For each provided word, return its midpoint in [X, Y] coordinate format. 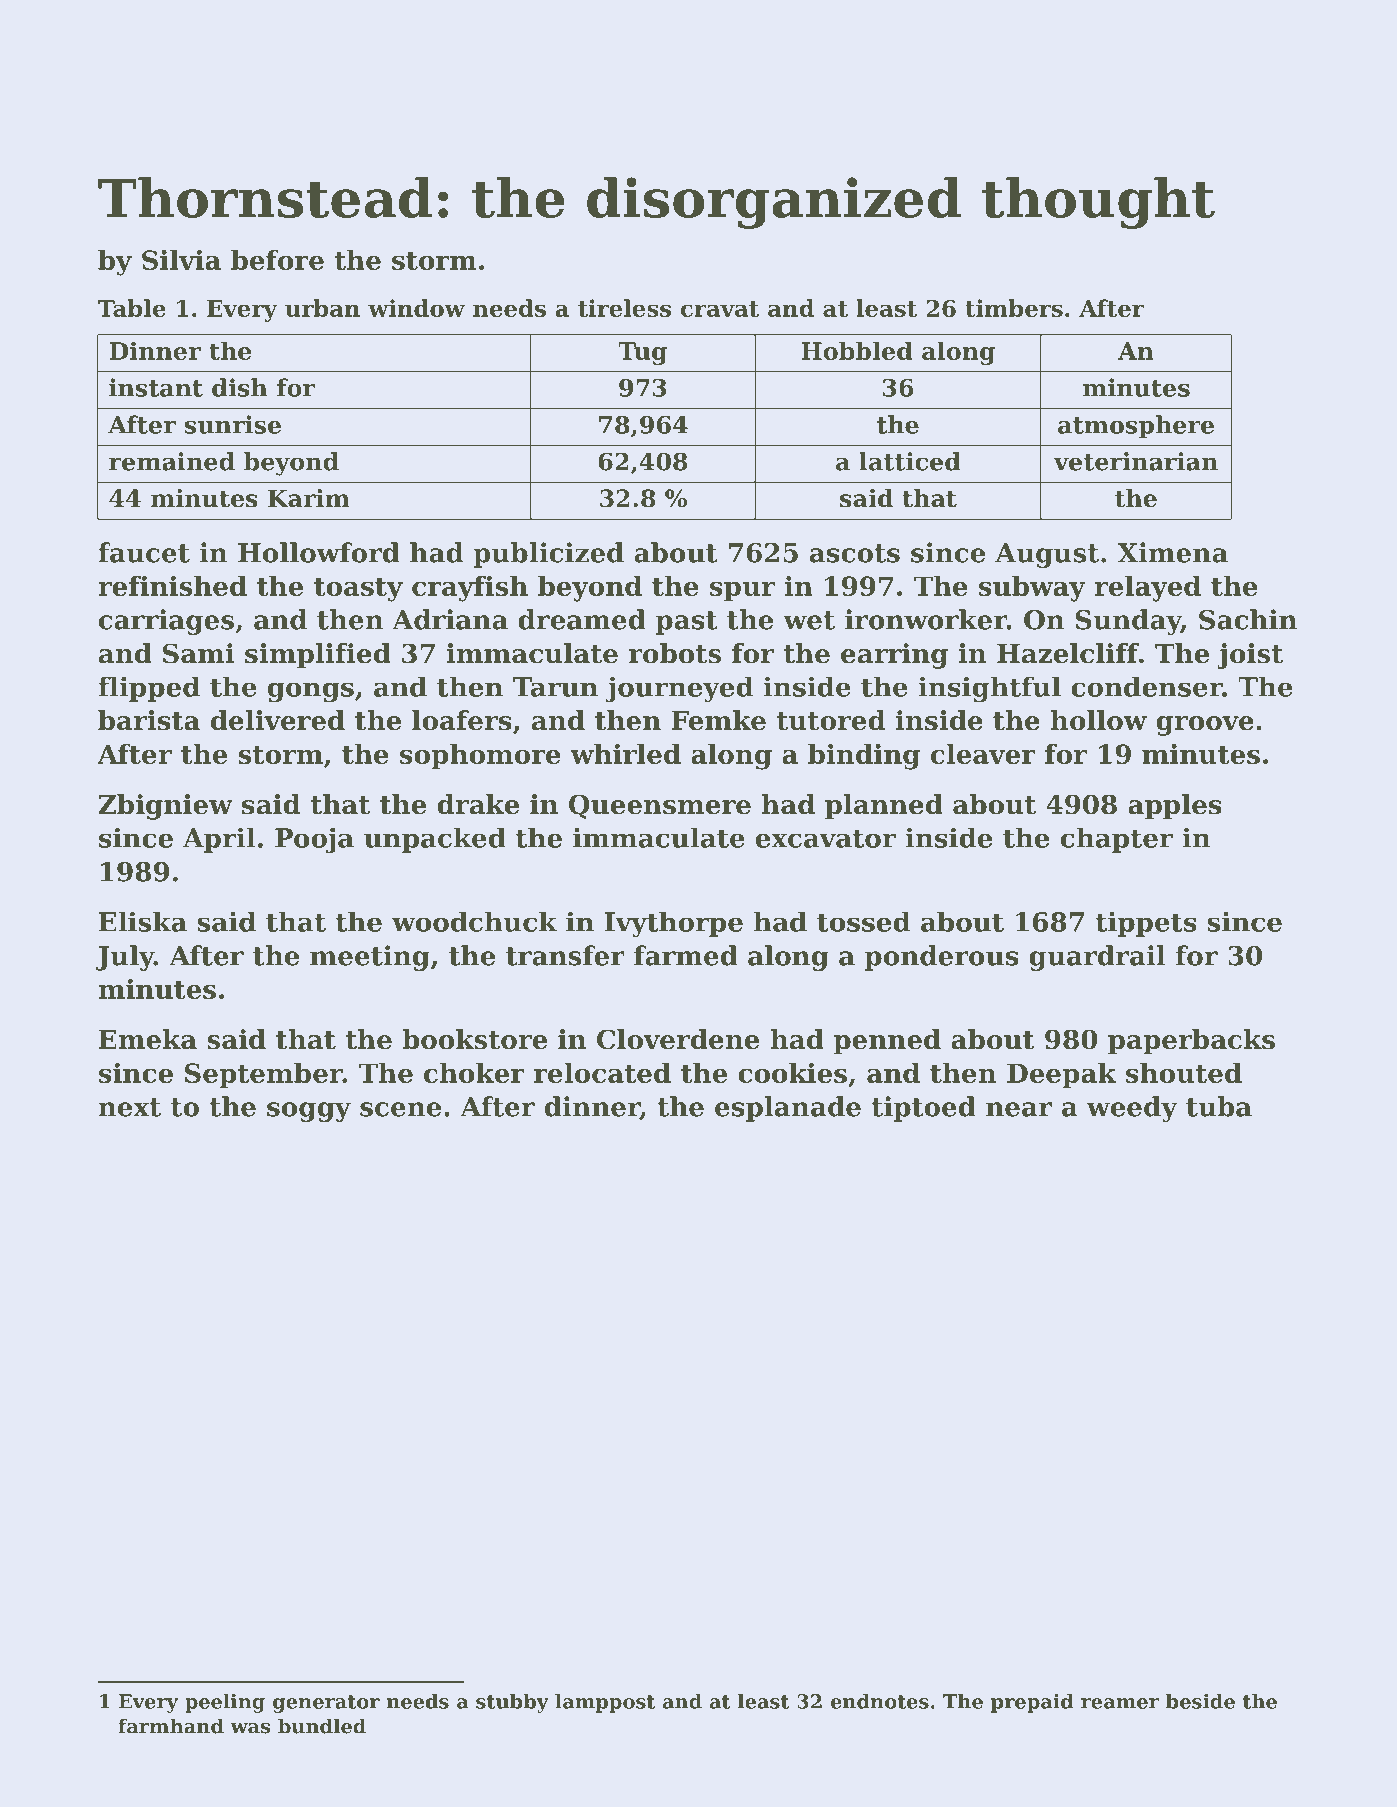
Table [132, 308]
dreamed [582, 619]
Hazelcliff [1068, 653]
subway [1032, 589]
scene [400, 1109]
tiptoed [923, 1109]
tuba [1219, 1106]
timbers [1014, 308]
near [1019, 1109]
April [219, 840]
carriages [166, 622]
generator [326, 1704]
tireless [624, 308]
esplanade [788, 1109]
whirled [625, 754]
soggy [309, 1112]
